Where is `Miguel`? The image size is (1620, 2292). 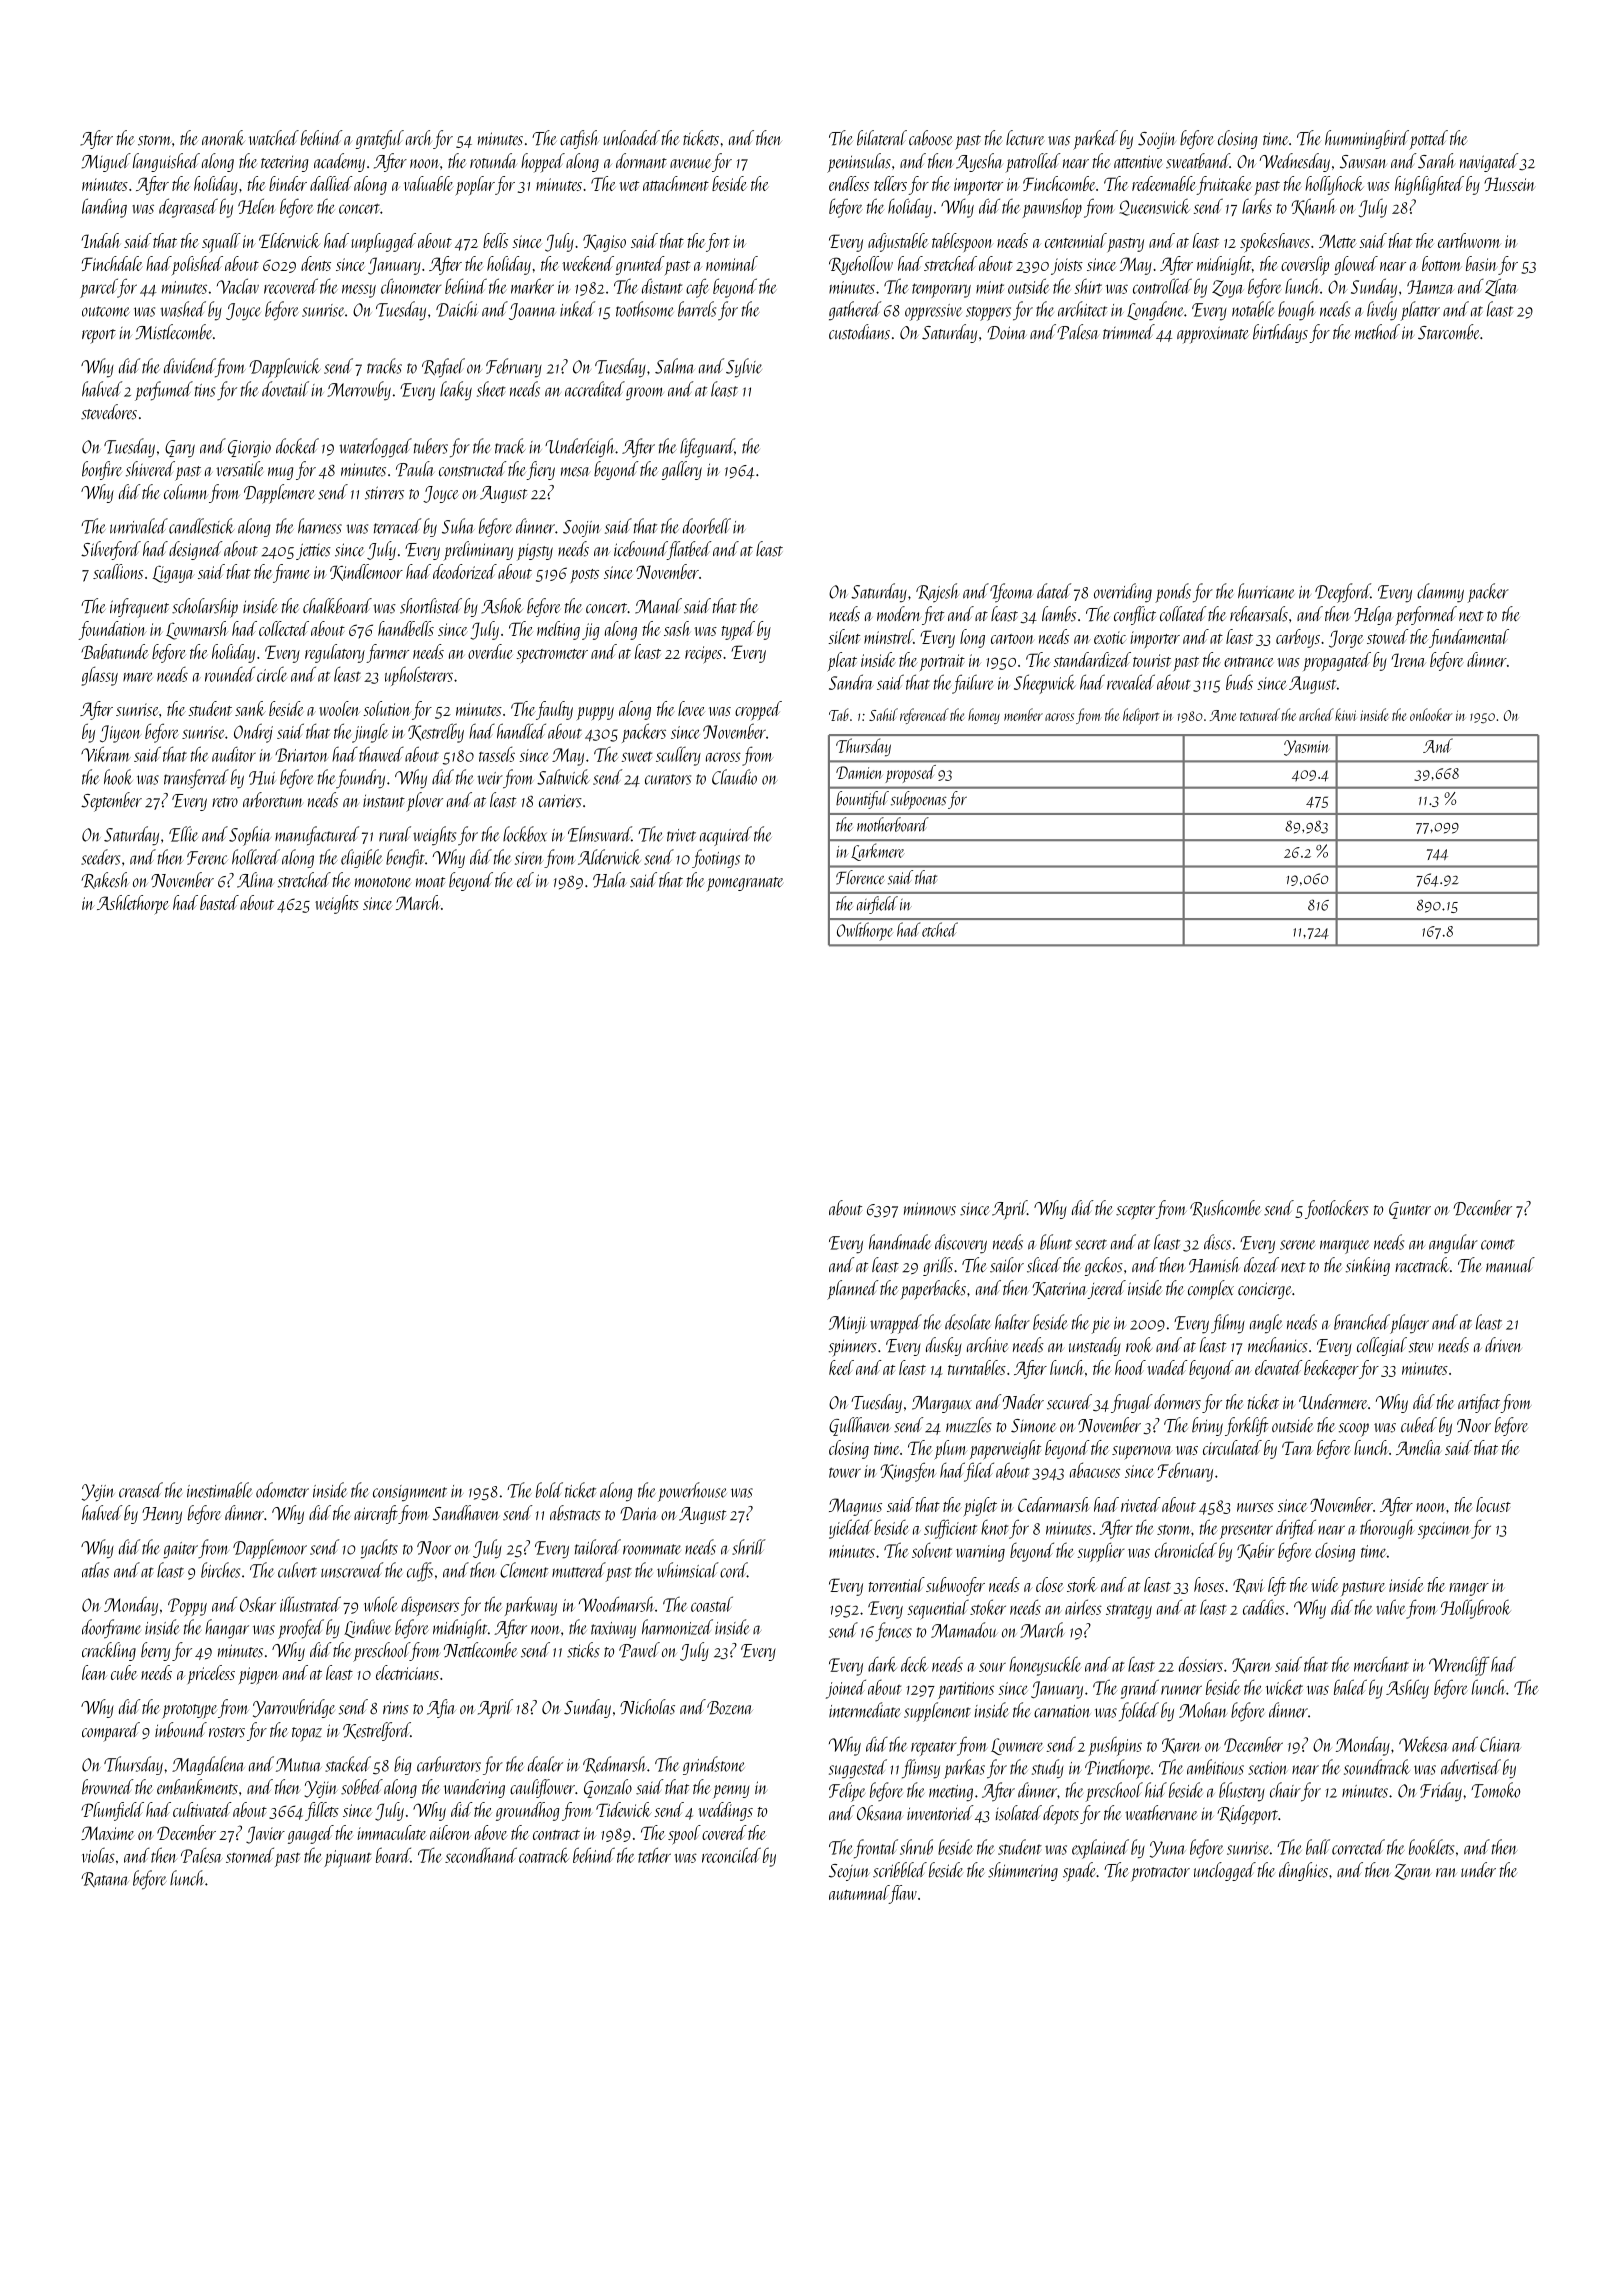 Miguel is located at coordinates (106, 162).
